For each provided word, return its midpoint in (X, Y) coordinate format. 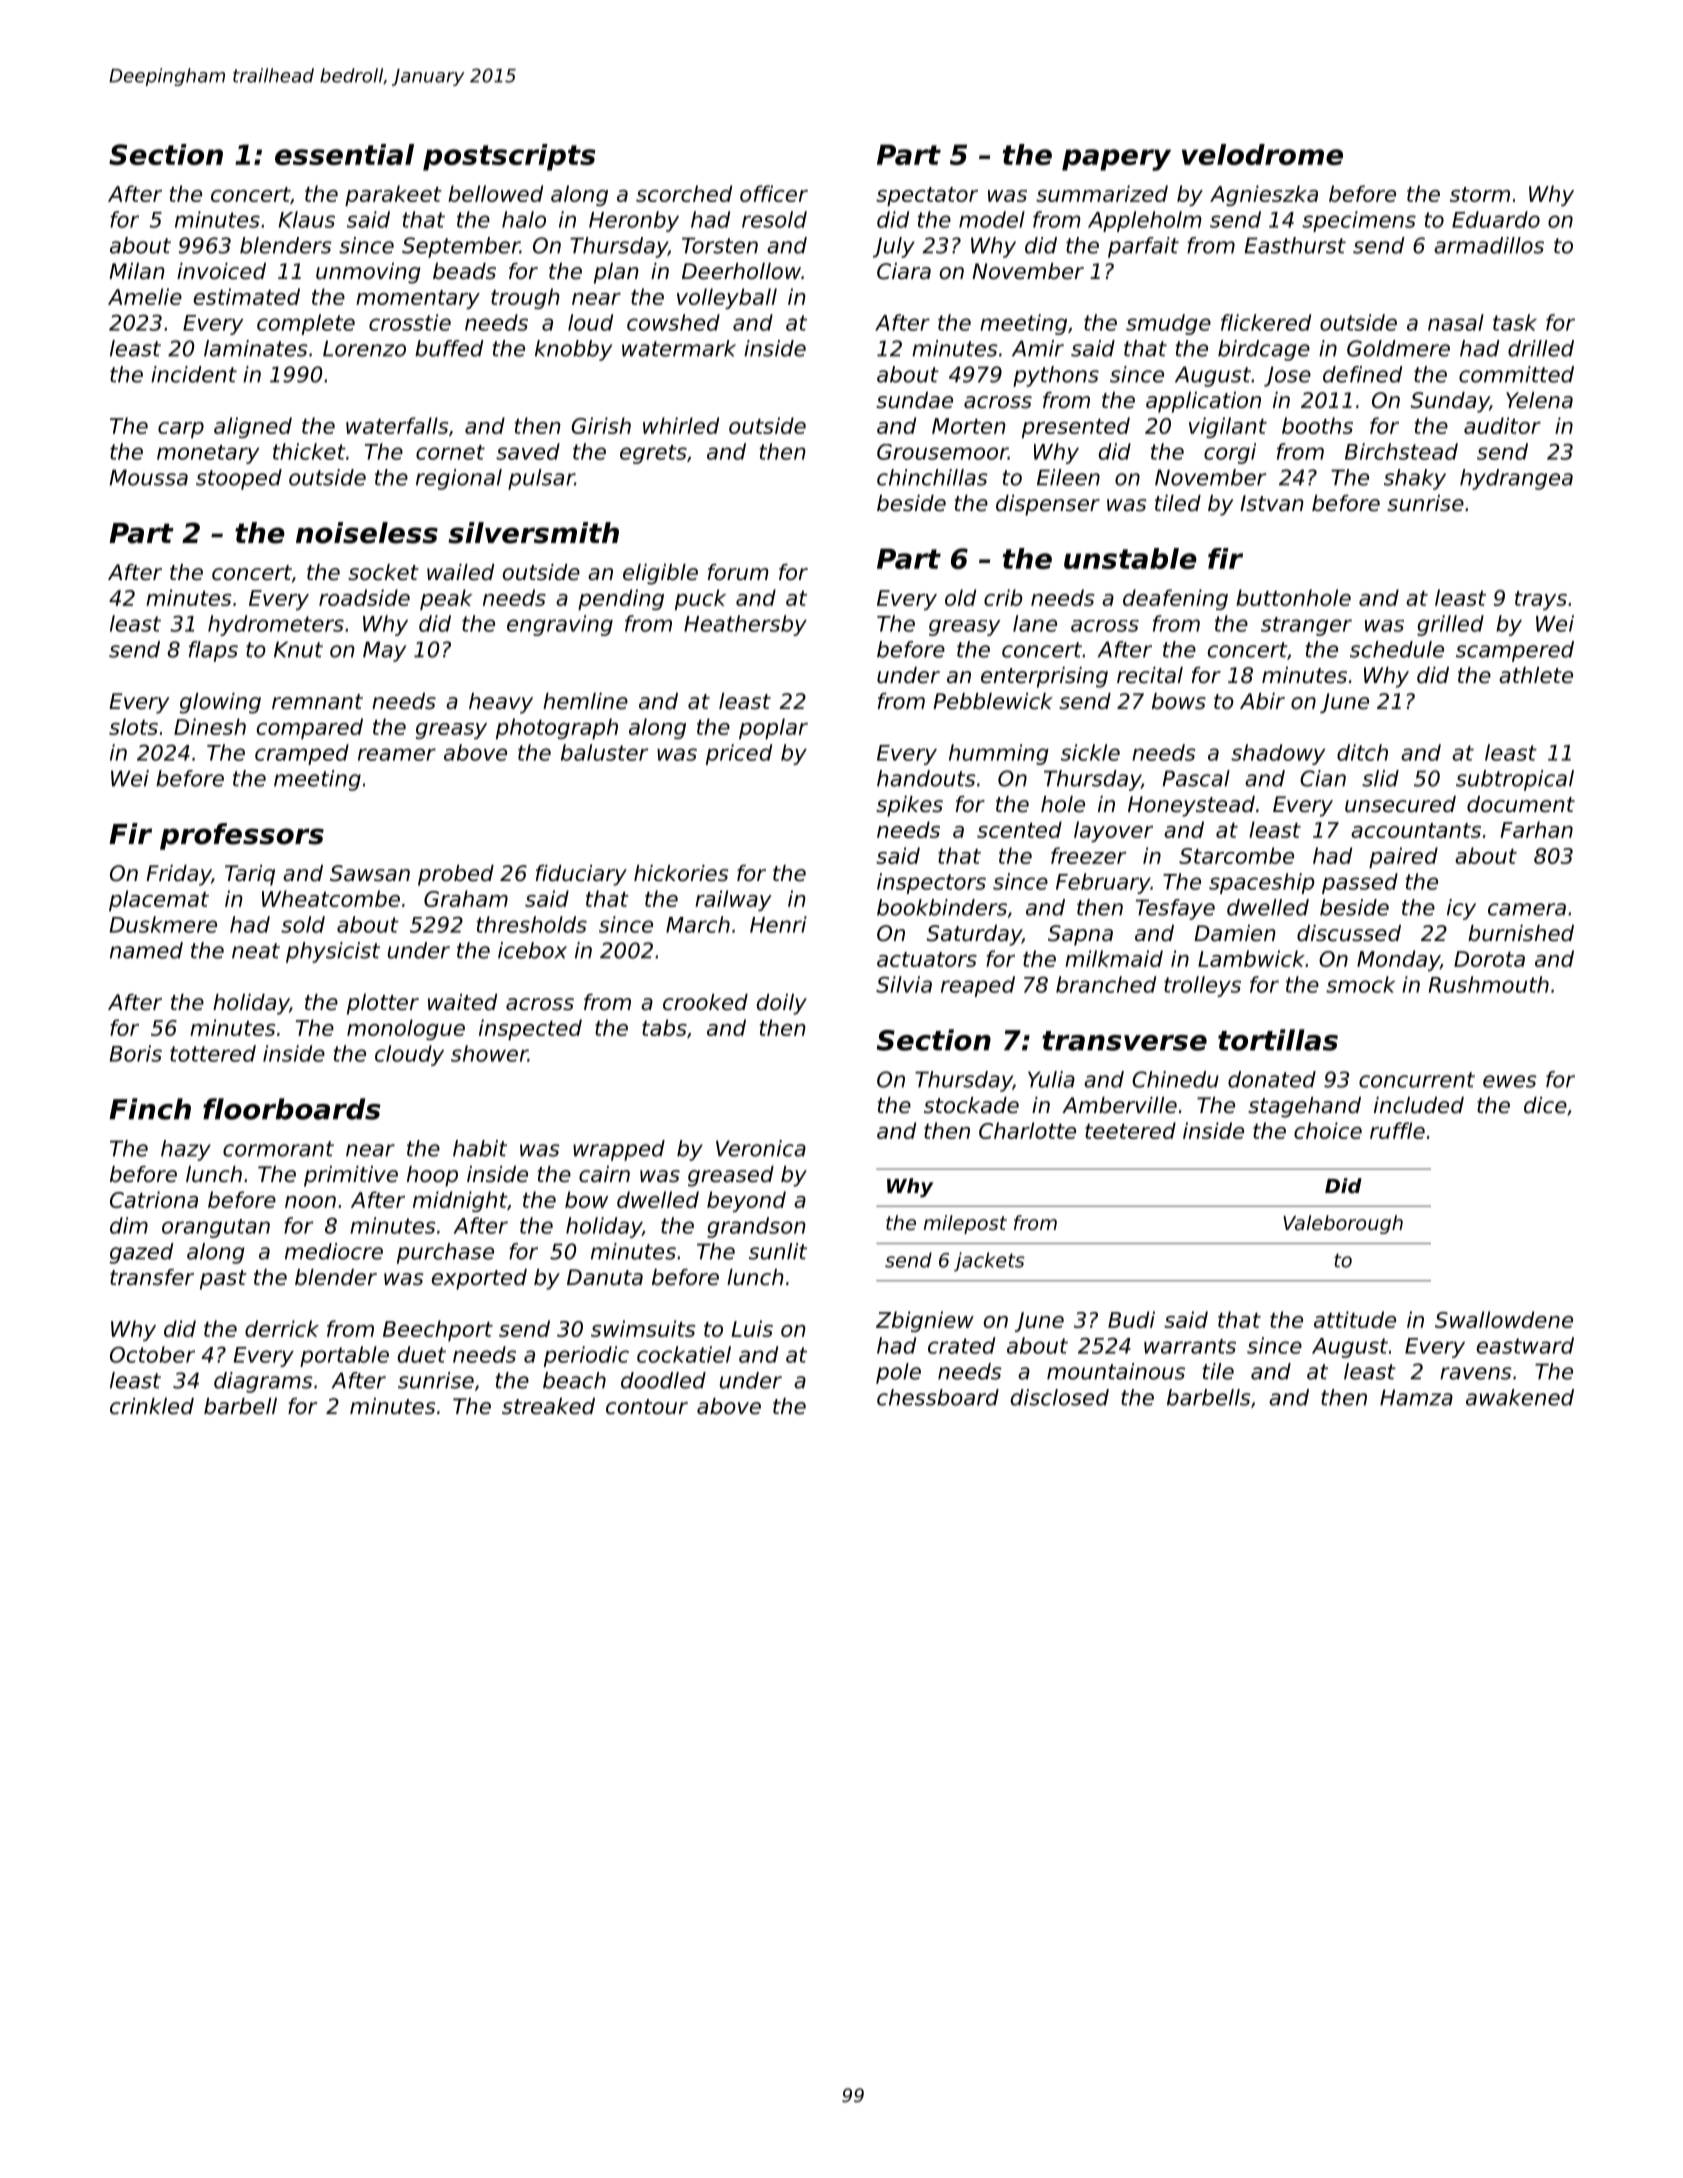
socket (383, 572)
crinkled (152, 1406)
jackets (989, 1262)
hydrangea (1516, 479)
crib (1003, 597)
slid (1380, 778)
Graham (466, 898)
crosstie (410, 322)
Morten (969, 426)
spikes (909, 806)
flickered (1266, 322)
